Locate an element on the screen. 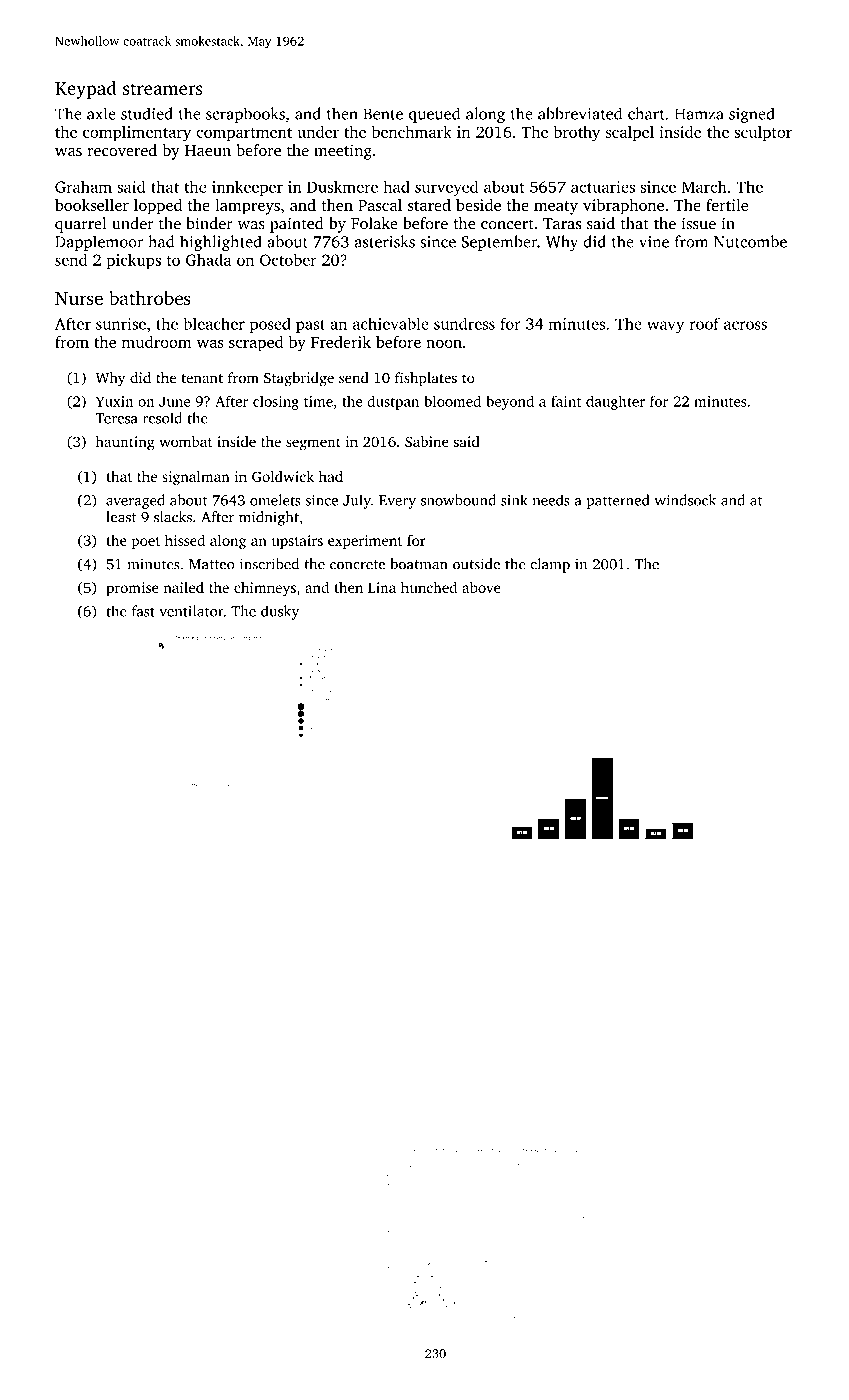  time is located at coordinates (318, 401).
